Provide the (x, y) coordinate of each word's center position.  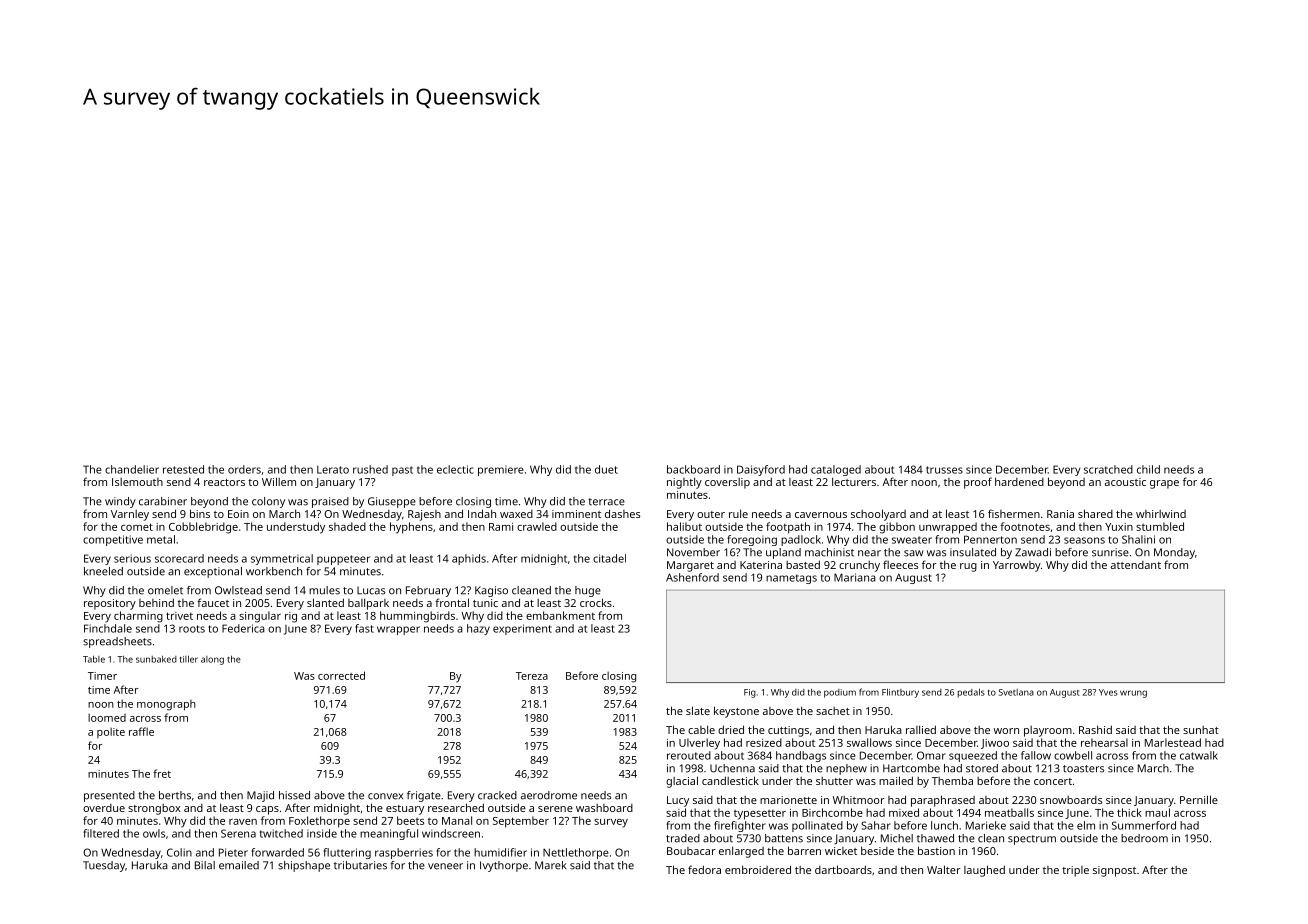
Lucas (371, 590)
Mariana (855, 577)
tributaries (360, 865)
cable (701, 729)
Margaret (690, 566)
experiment (522, 629)
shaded (347, 526)
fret (162, 773)
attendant (1136, 565)
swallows (869, 742)
